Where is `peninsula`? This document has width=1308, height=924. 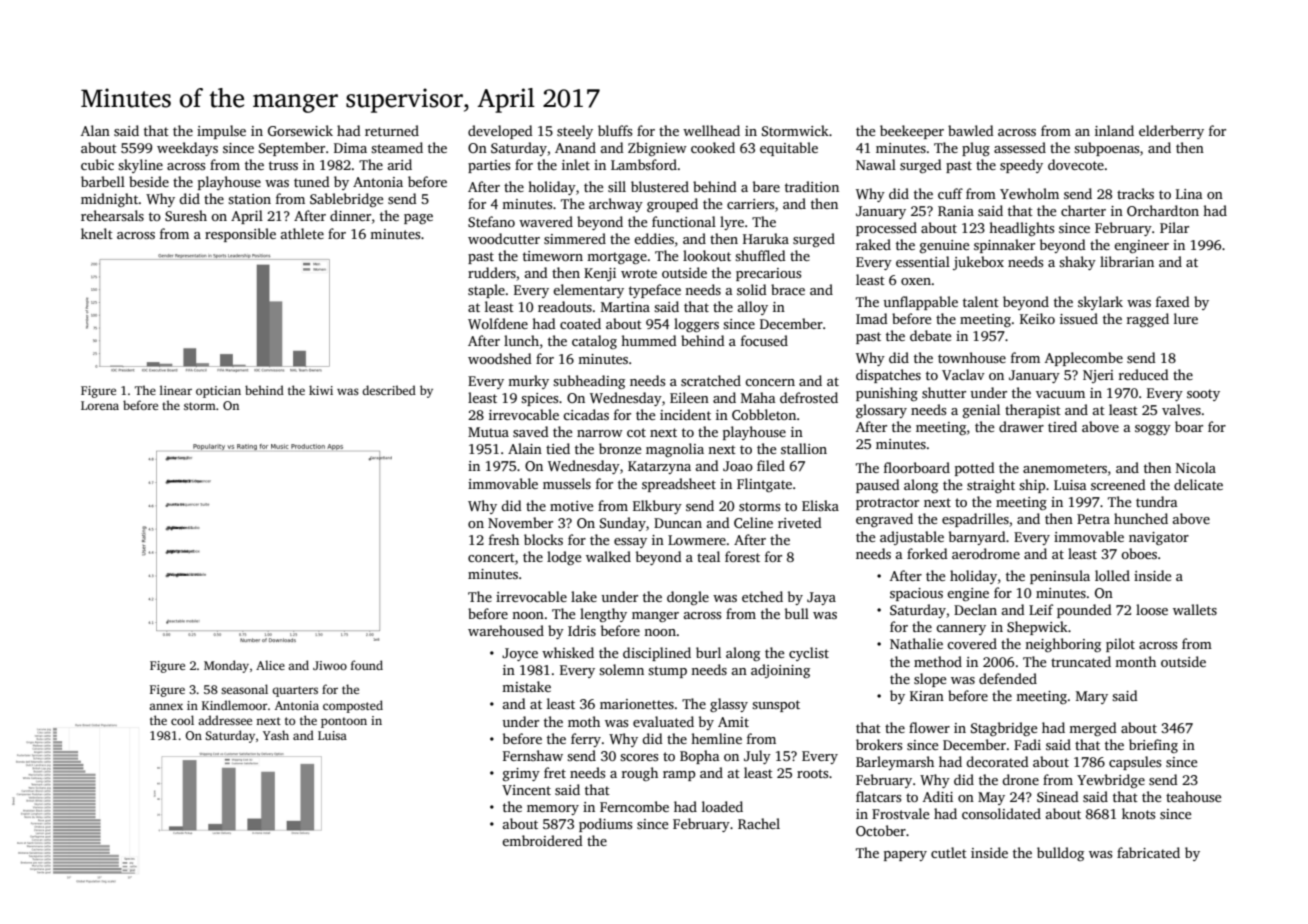
peninsula is located at coordinates (1060, 577).
